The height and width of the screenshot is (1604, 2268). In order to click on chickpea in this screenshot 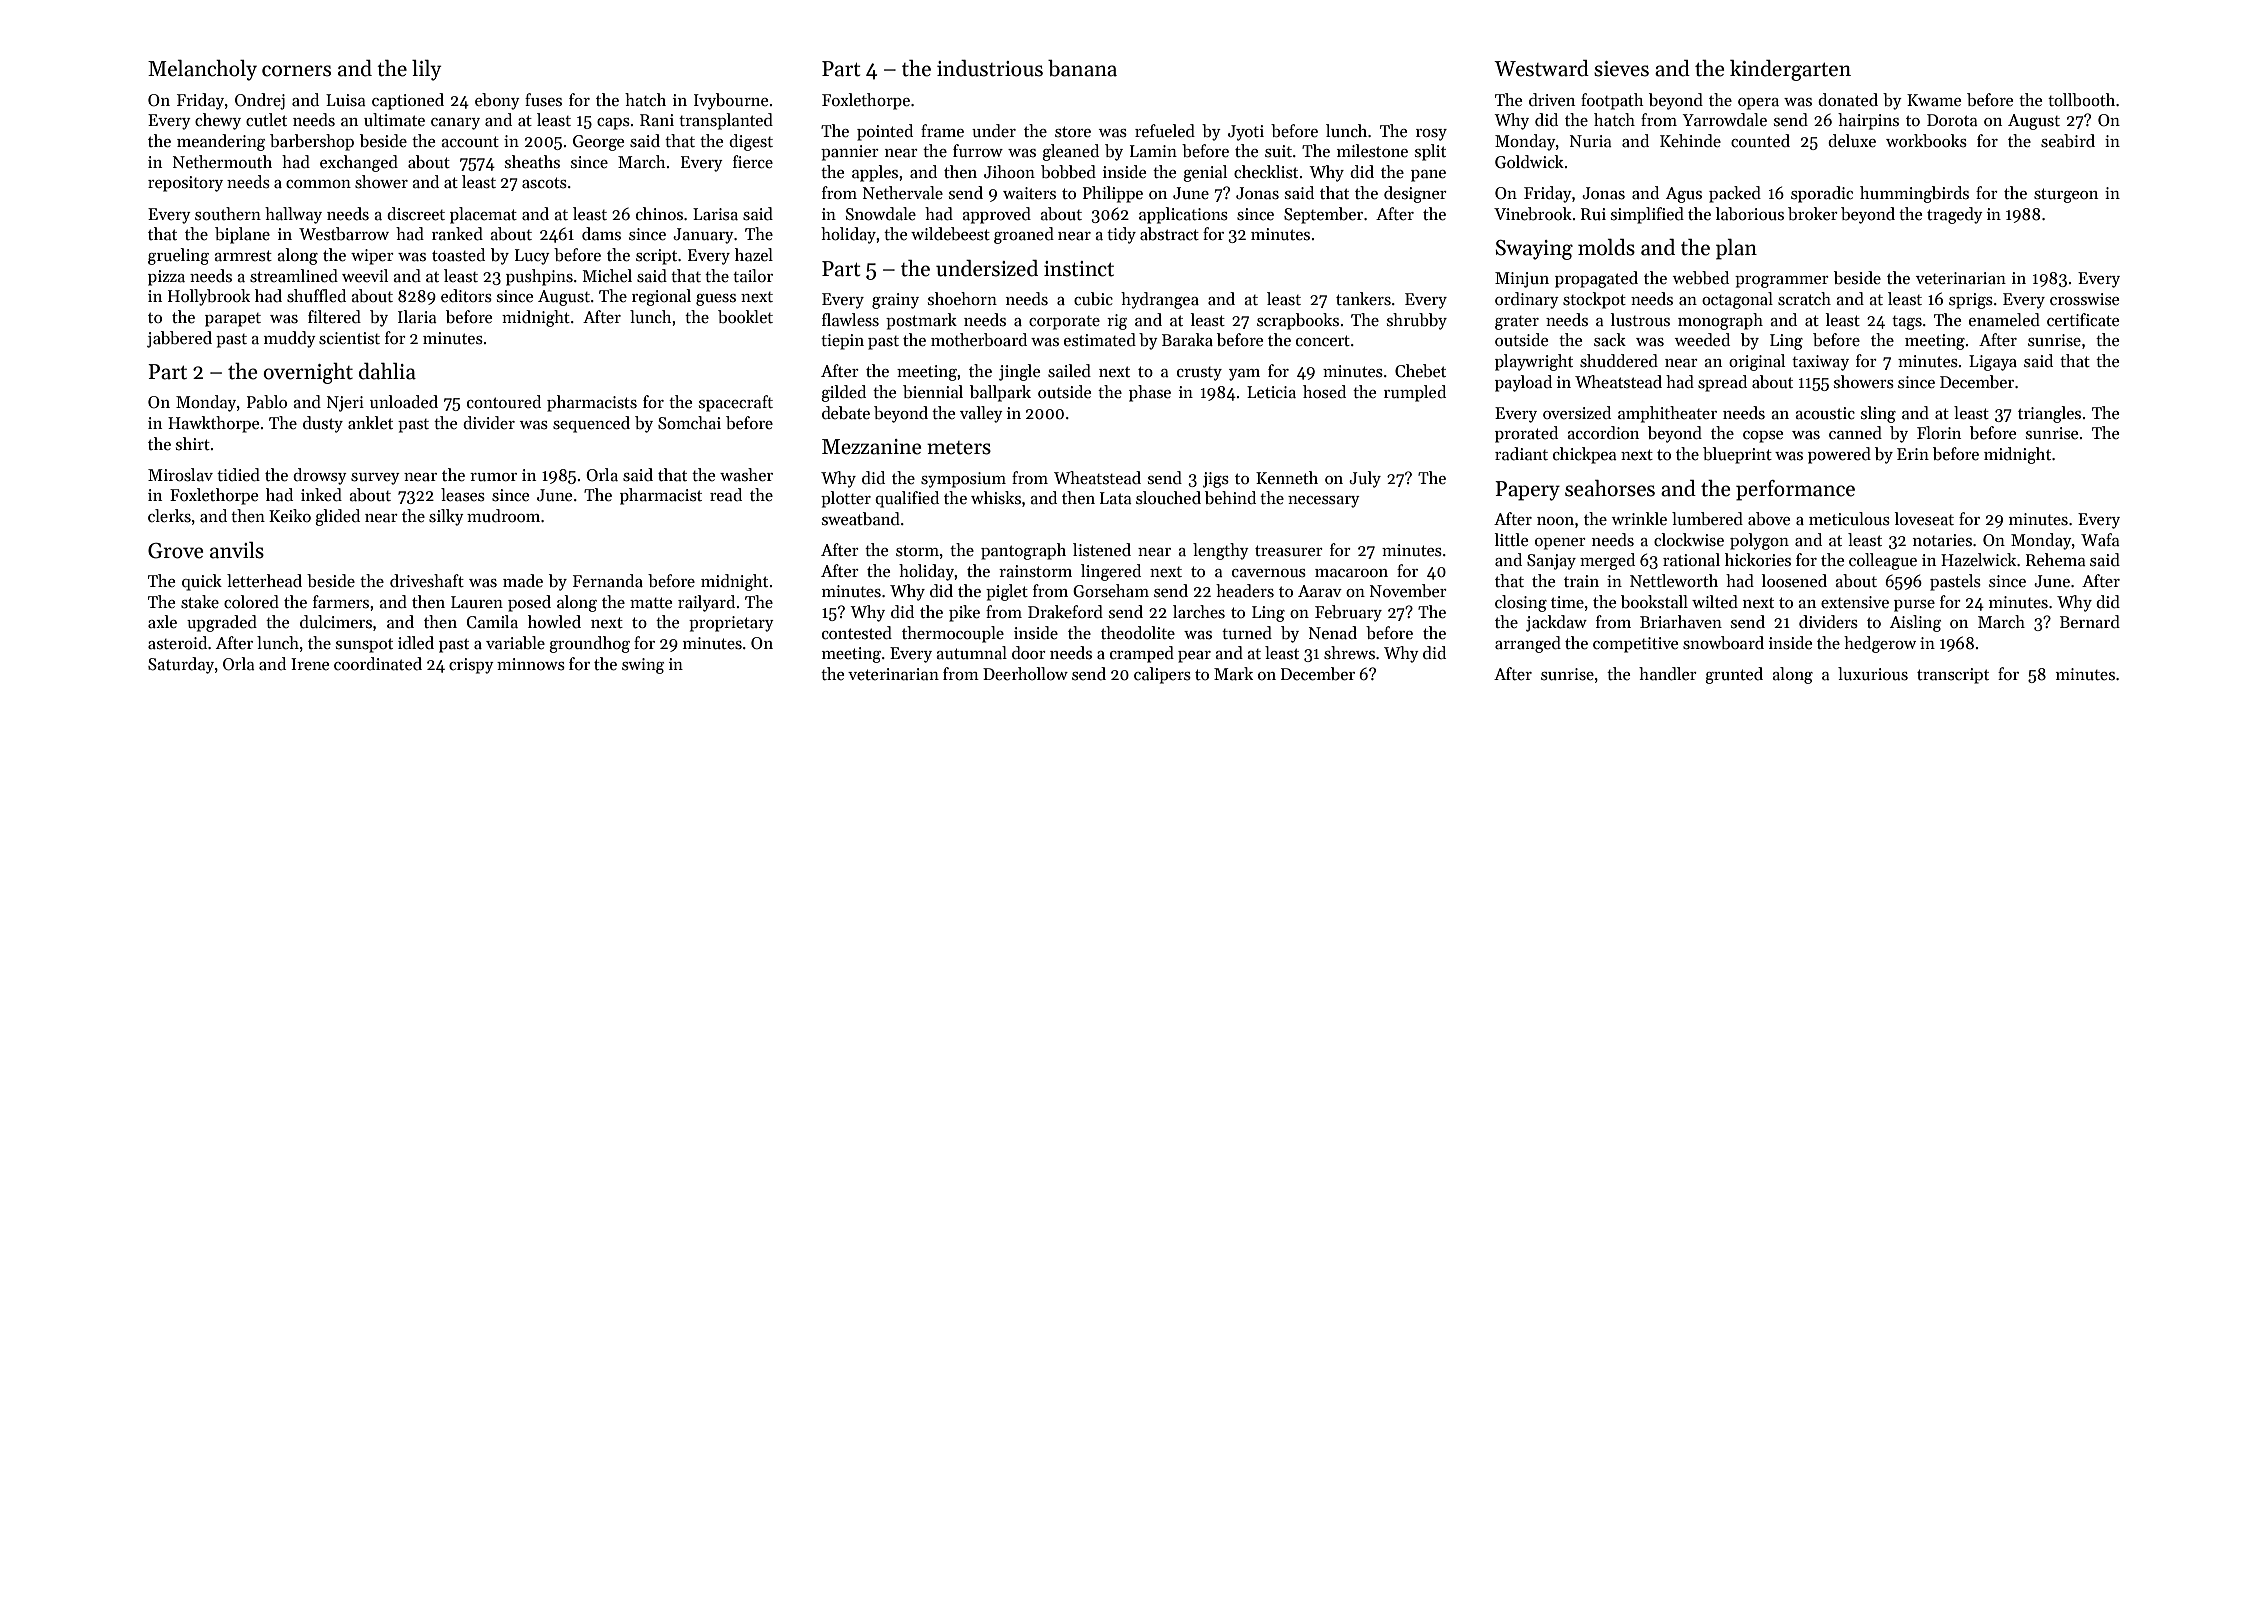, I will do `click(1584, 455)`.
